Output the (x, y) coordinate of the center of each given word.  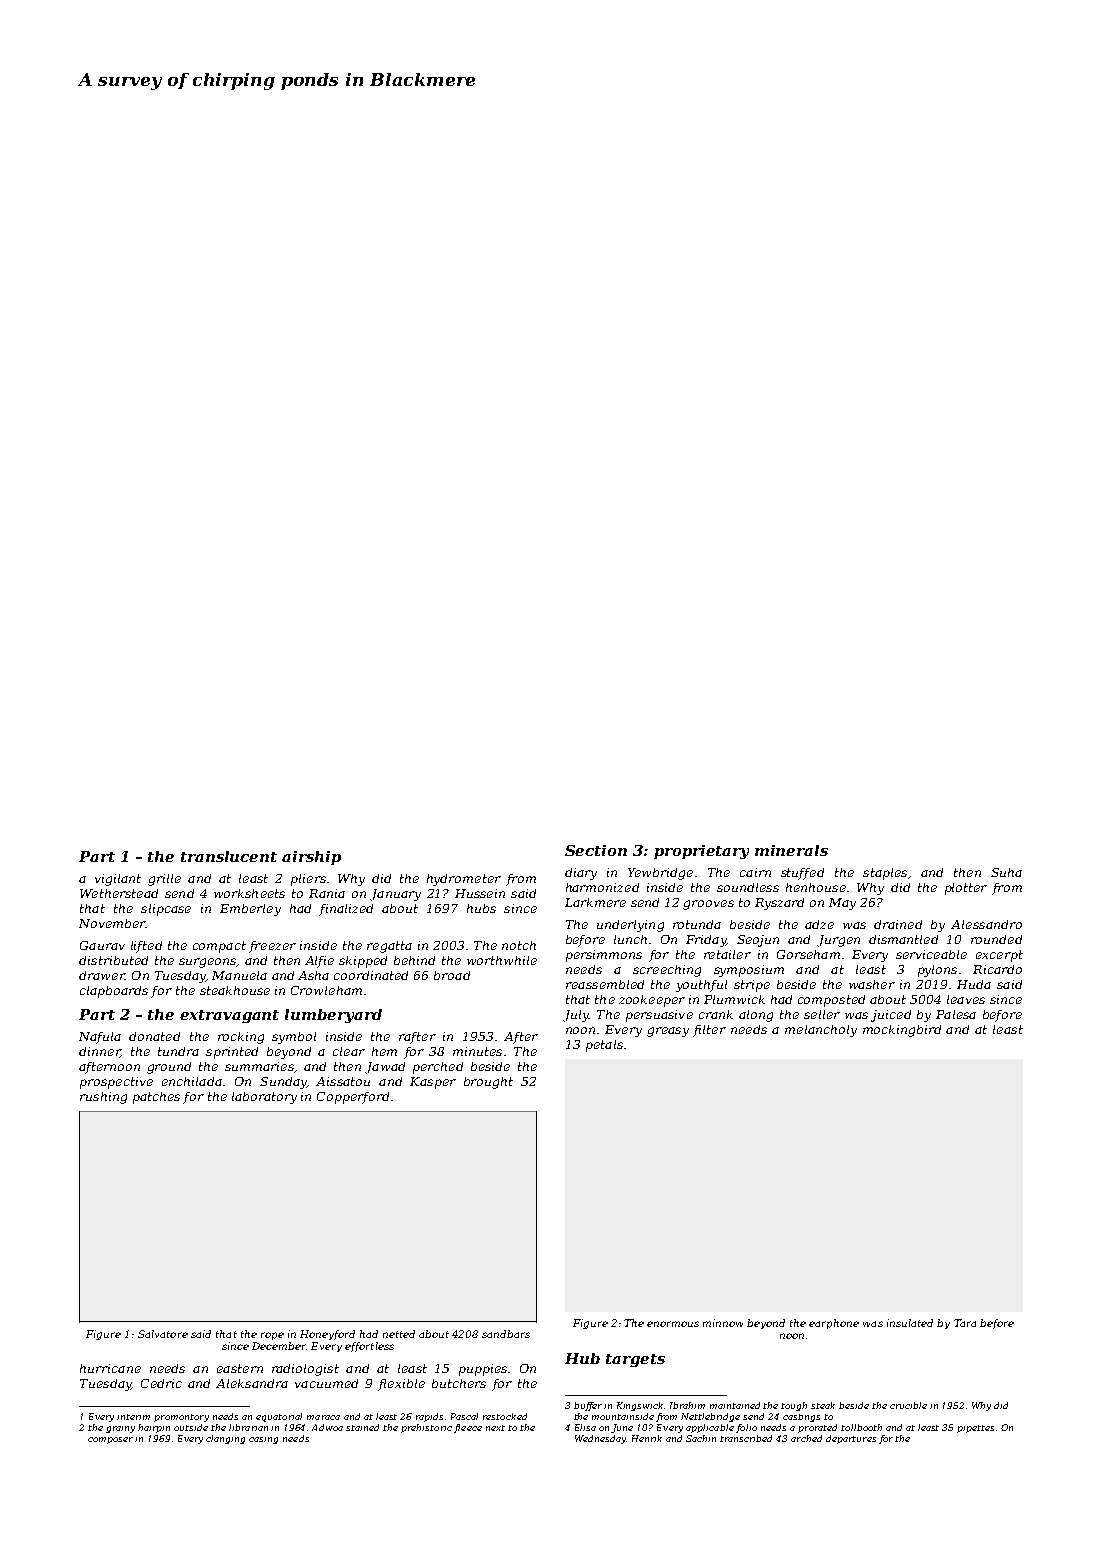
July (576, 1016)
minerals (791, 850)
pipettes (975, 1429)
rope (272, 1336)
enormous (673, 1324)
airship (311, 858)
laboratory (264, 1098)
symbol (294, 1038)
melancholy (821, 1031)
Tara (965, 1323)
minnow (723, 1323)
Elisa (585, 1427)
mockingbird (902, 1031)
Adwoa (327, 1427)
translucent (229, 856)
